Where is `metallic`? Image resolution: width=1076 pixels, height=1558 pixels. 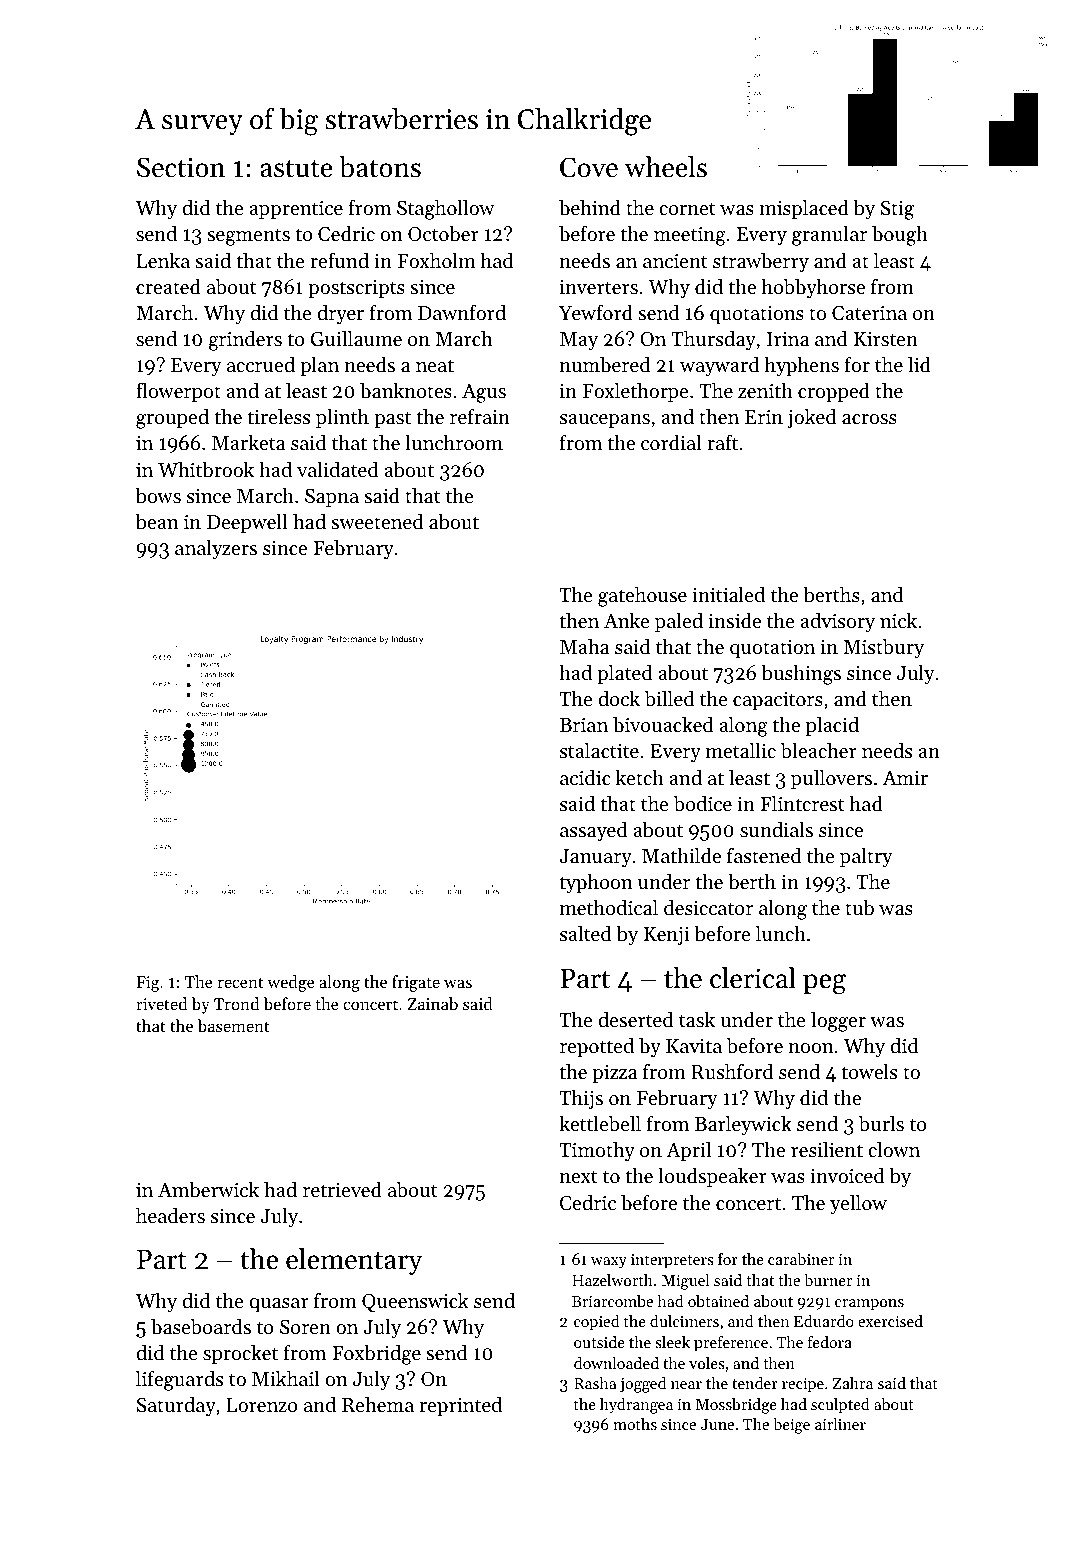
metallic is located at coordinates (741, 750).
